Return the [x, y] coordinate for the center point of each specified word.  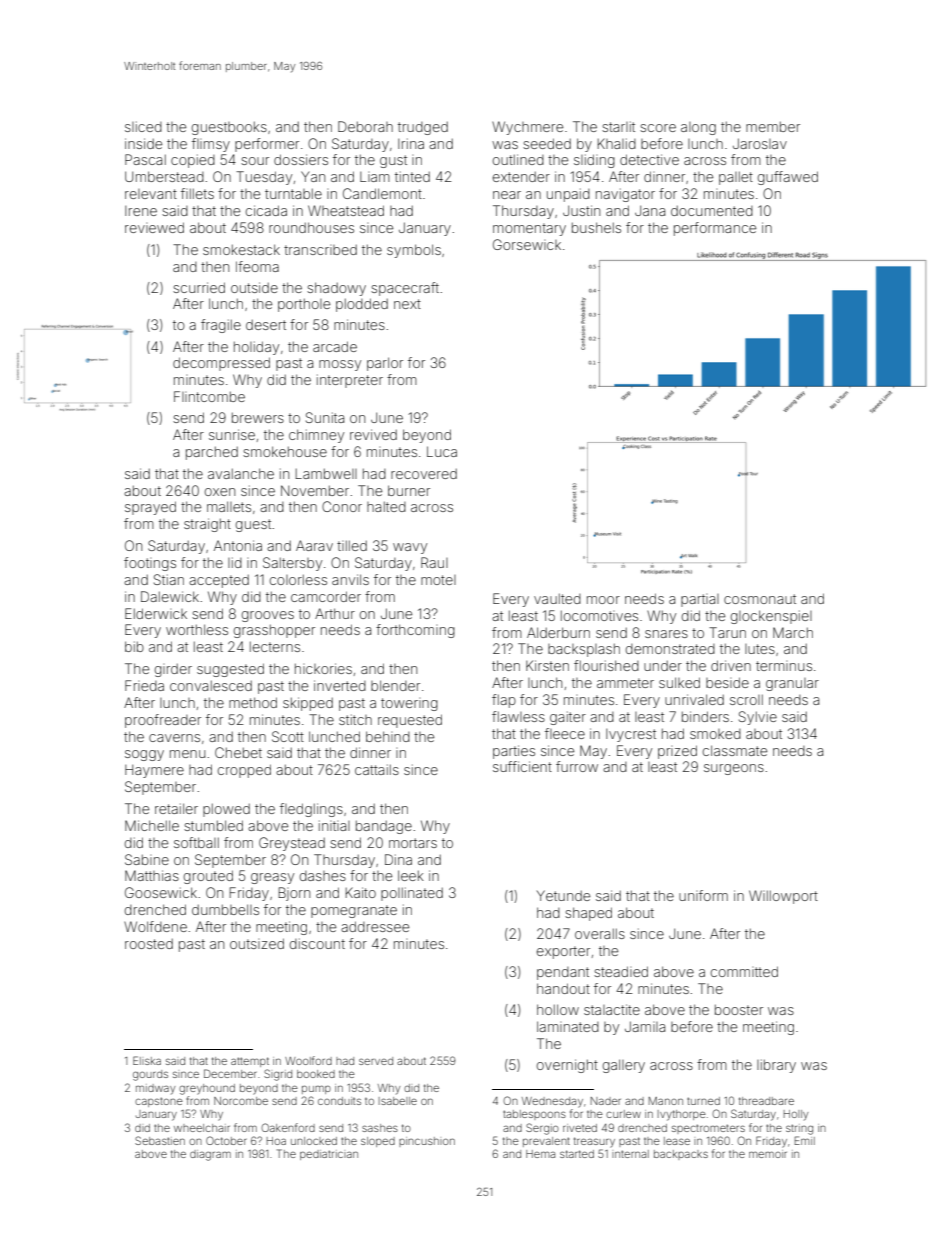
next [407, 304]
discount [317, 943]
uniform [703, 895]
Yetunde [563, 895]
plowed [226, 810]
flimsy [211, 145]
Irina [411, 143]
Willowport [783, 897]
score [658, 128]
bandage [384, 827]
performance [715, 229]
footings [150, 564]
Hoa [276, 1141]
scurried [199, 287]
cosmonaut [760, 599]
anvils [350, 579]
